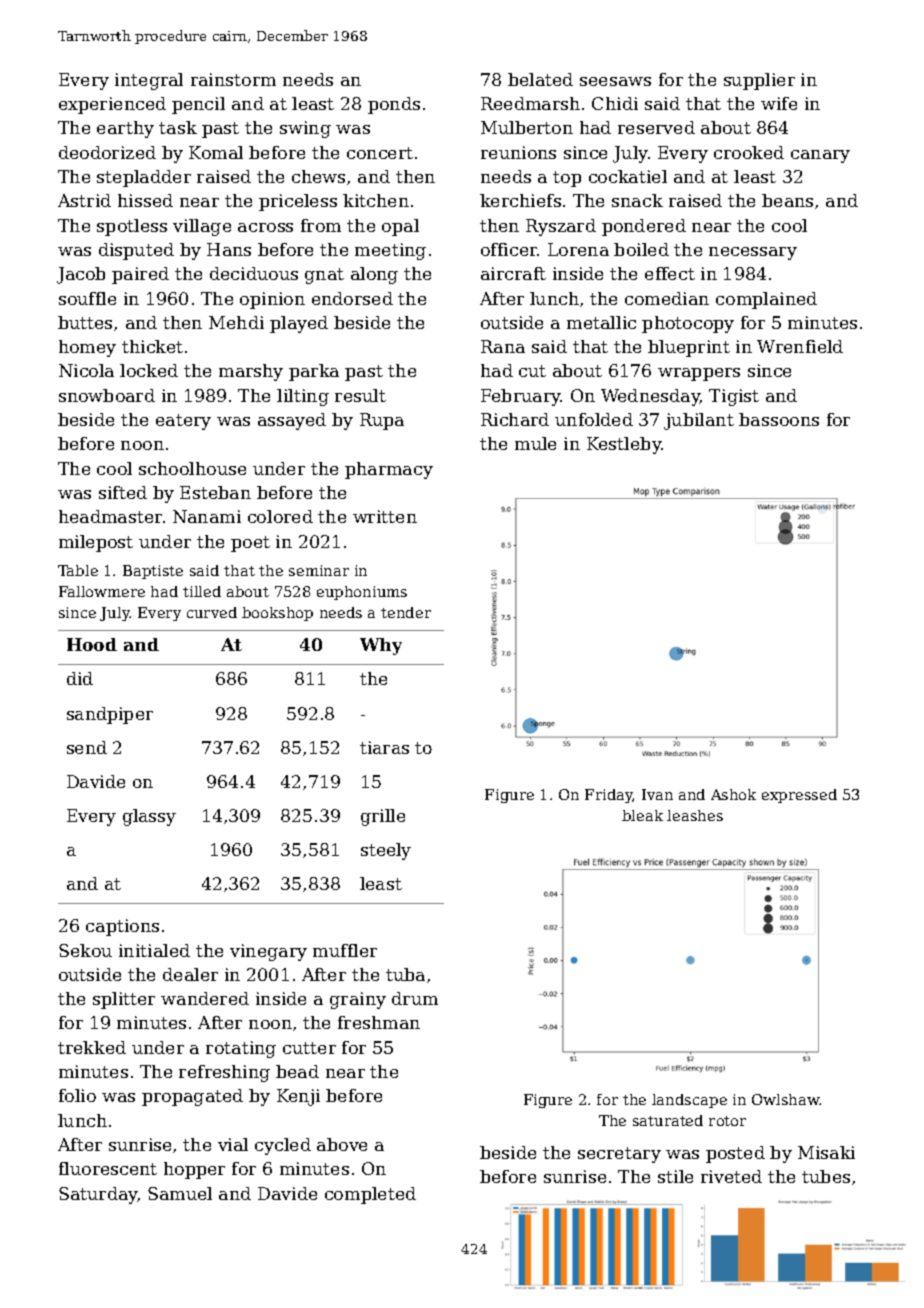 The height and width of the page is (1308, 924). I want to click on tubes, so click(826, 1176).
